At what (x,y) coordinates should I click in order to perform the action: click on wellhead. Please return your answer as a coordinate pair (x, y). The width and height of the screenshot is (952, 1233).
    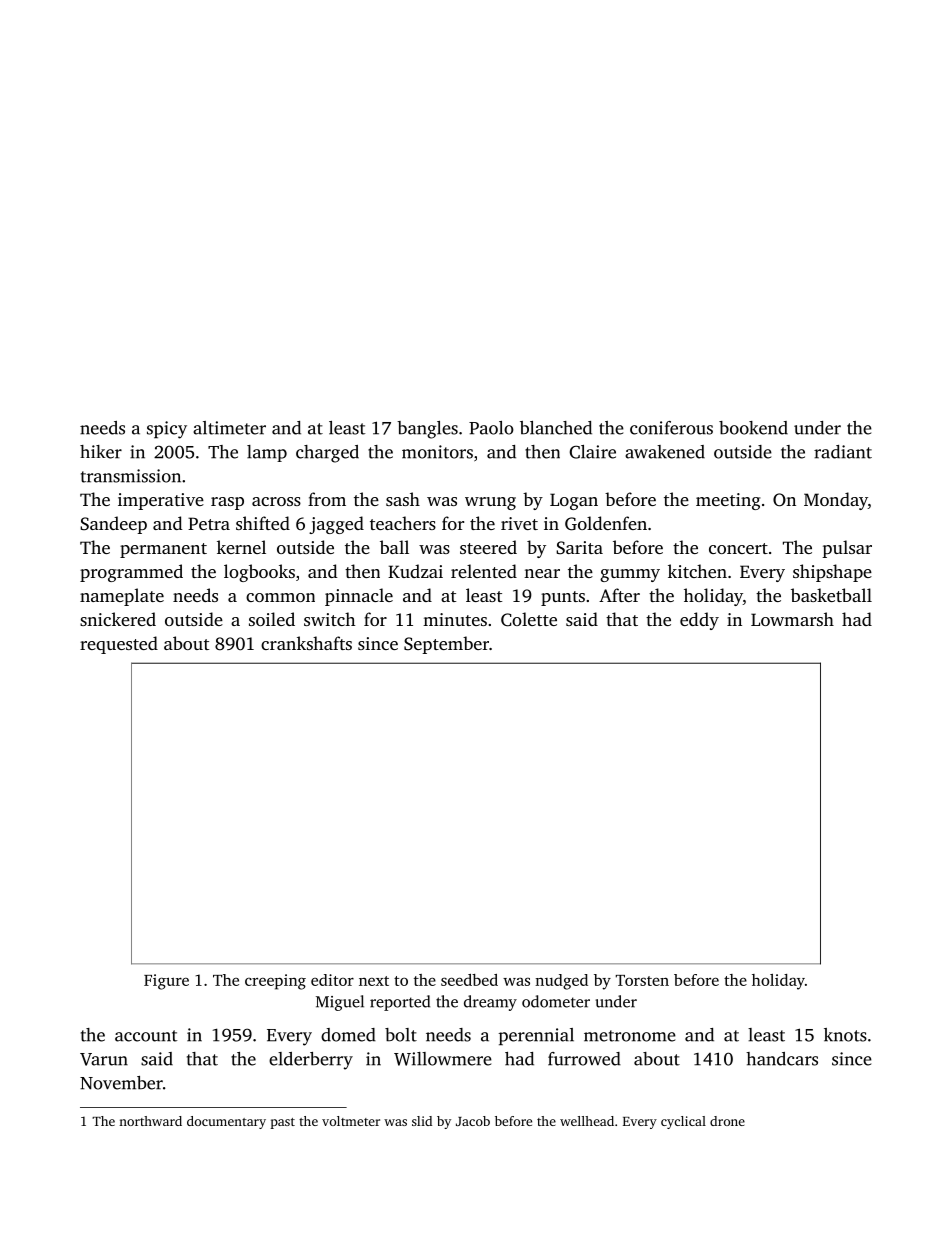
    Looking at the image, I should click on (587, 1121).
